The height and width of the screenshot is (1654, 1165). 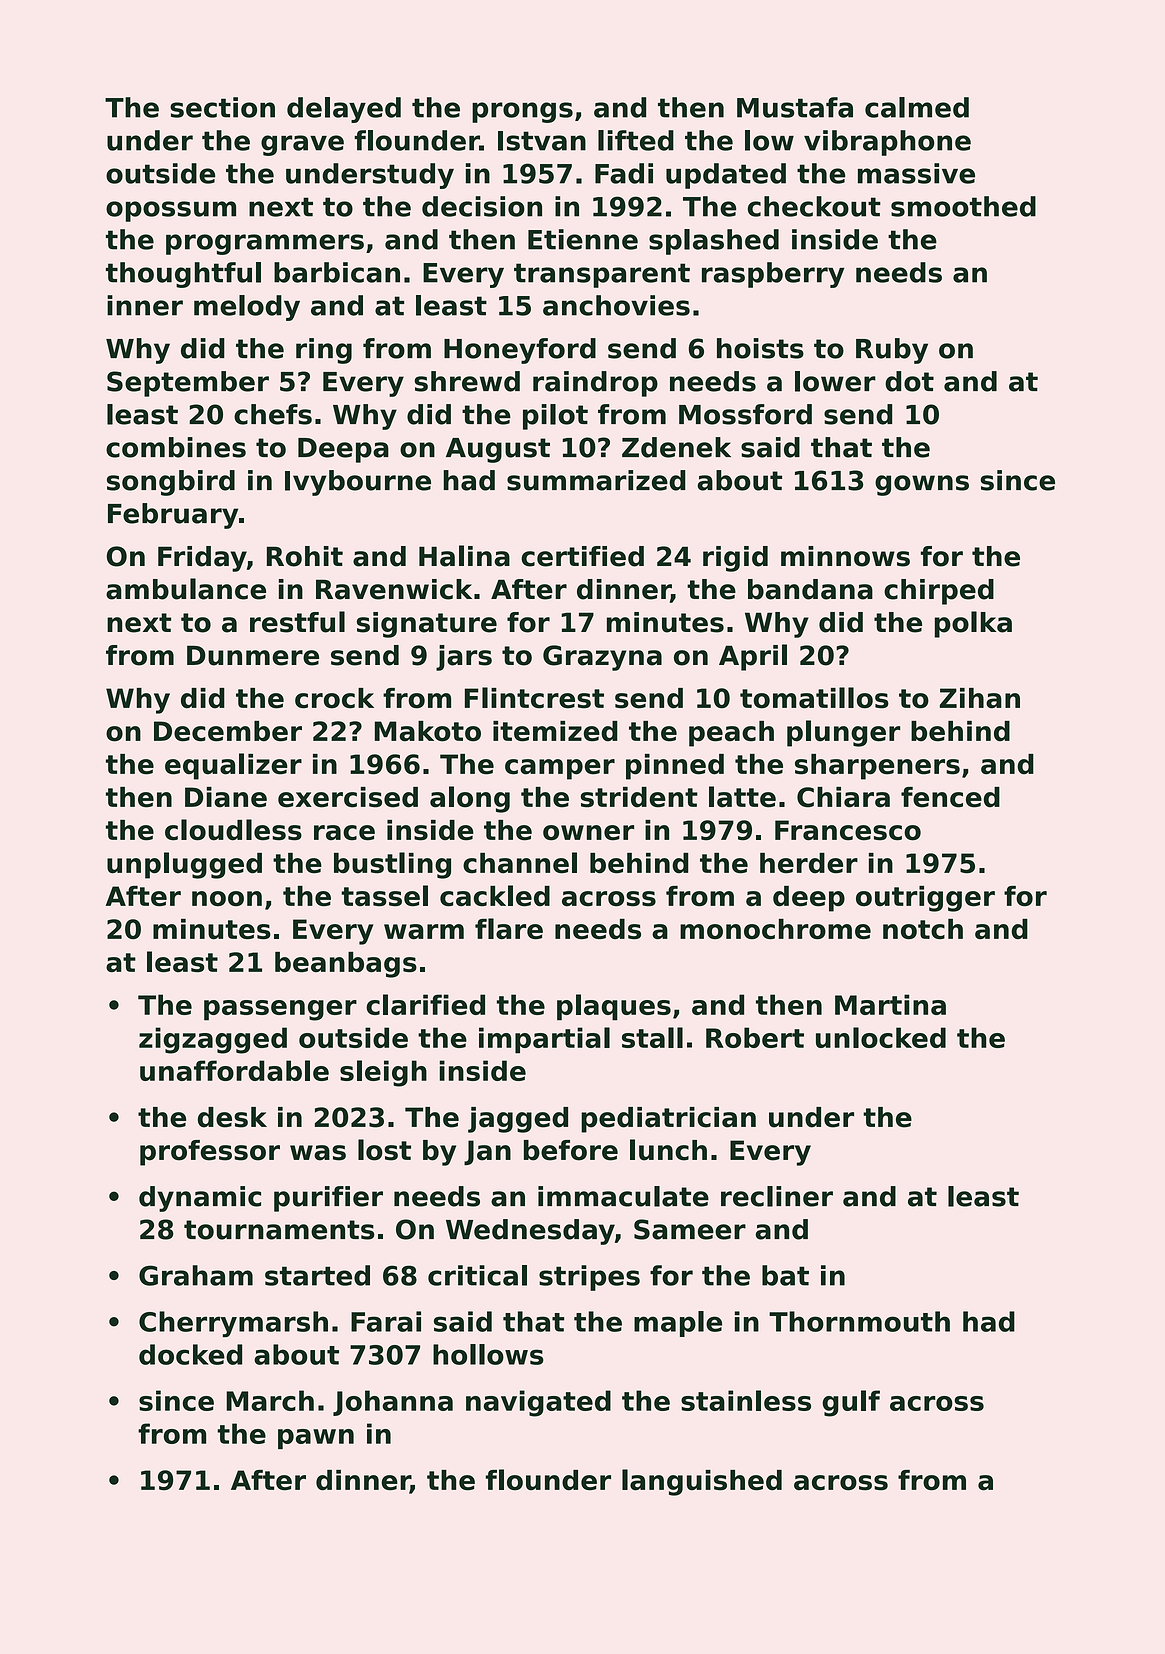 What do you see at coordinates (963, 206) in the screenshot?
I see `smoothed` at bounding box center [963, 206].
